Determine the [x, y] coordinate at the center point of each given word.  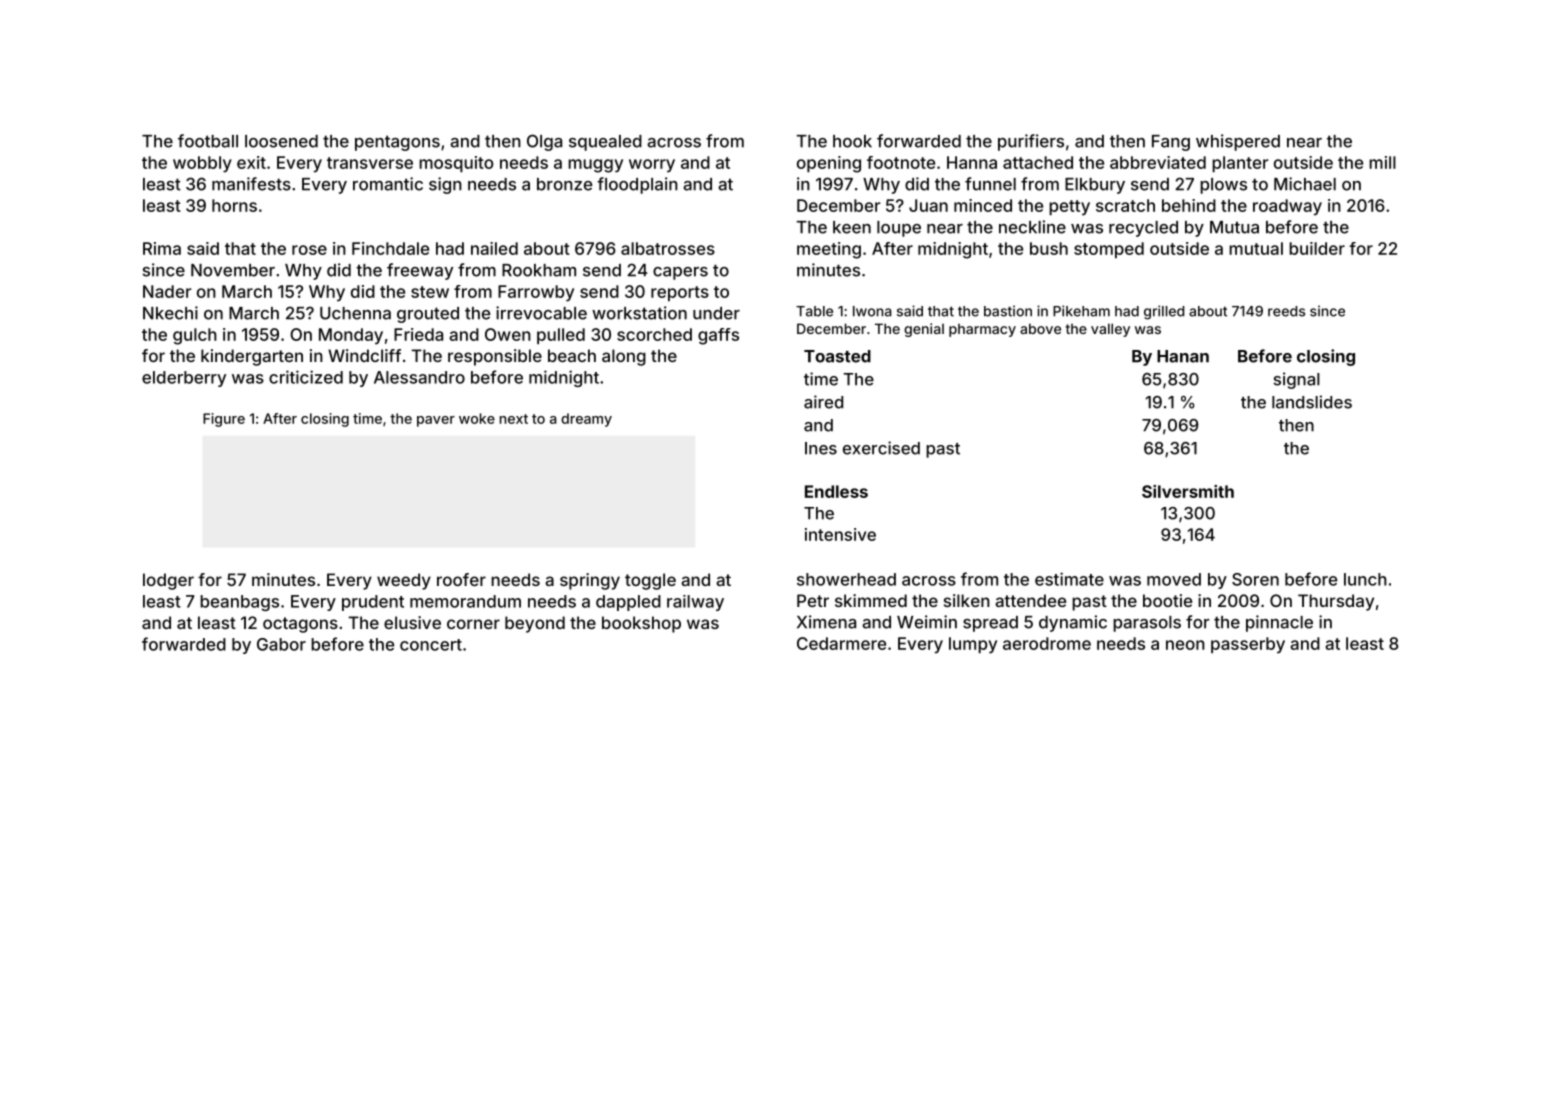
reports [680, 293]
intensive [840, 534]
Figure [224, 420]
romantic [388, 184]
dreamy [586, 420]
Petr [813, 600]
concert [431, 645]
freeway [420, 271]
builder [1317, 248]
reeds [1286, 311]
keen [852, 227]
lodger [168, 581]
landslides [1312, 402]
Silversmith [1188, 491]
